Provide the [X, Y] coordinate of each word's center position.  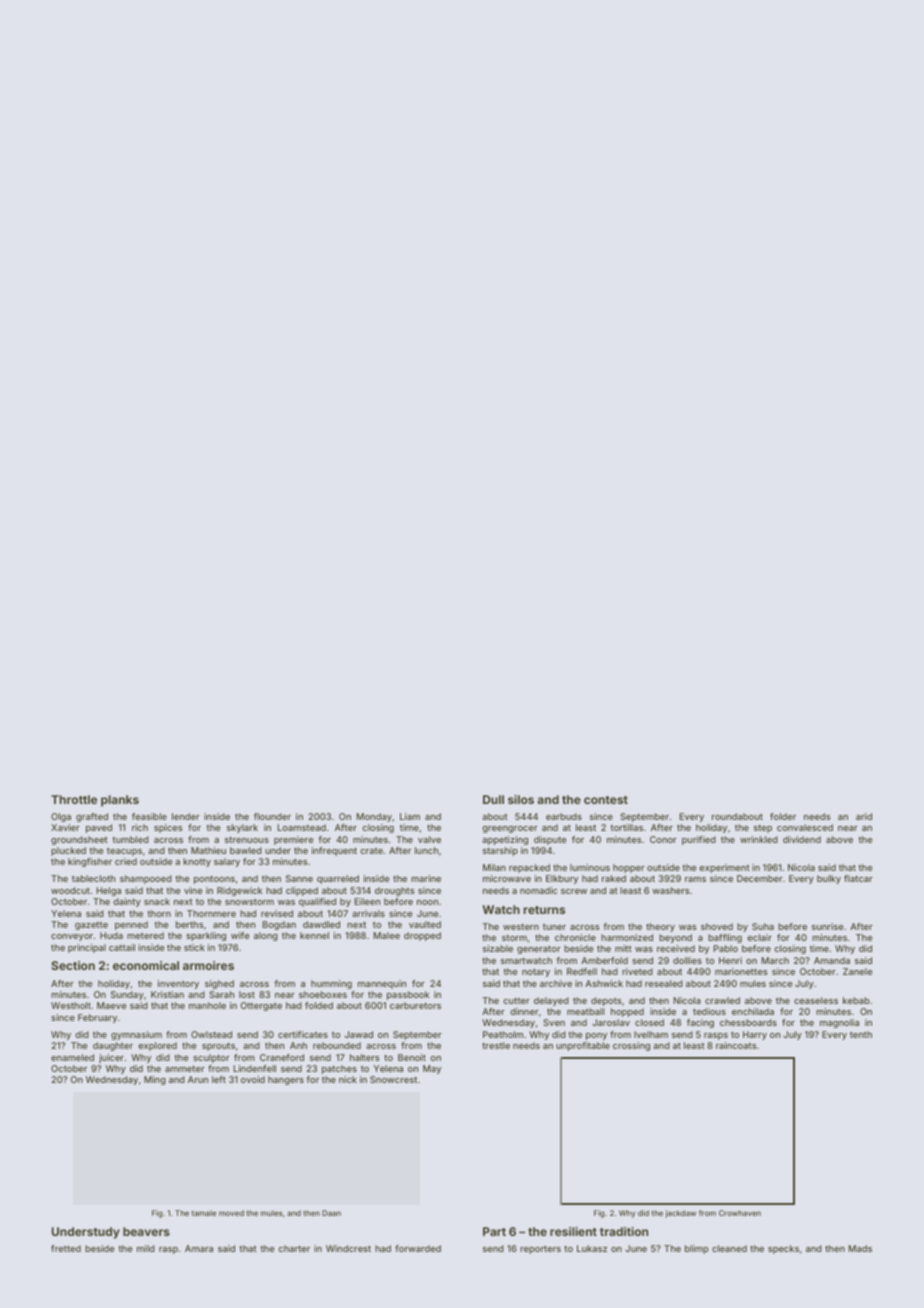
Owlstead [211, 1034]
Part [494, 1231]
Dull [493, 799]
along [266, 936]
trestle [496, 1045]
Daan [331, 1213]
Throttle [74, 799]
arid [864, 816]
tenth [861, 1034]
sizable [498, 948]
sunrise [827, 926]
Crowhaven [740, 1213]
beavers [146, 1231]
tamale [204, 1213]
